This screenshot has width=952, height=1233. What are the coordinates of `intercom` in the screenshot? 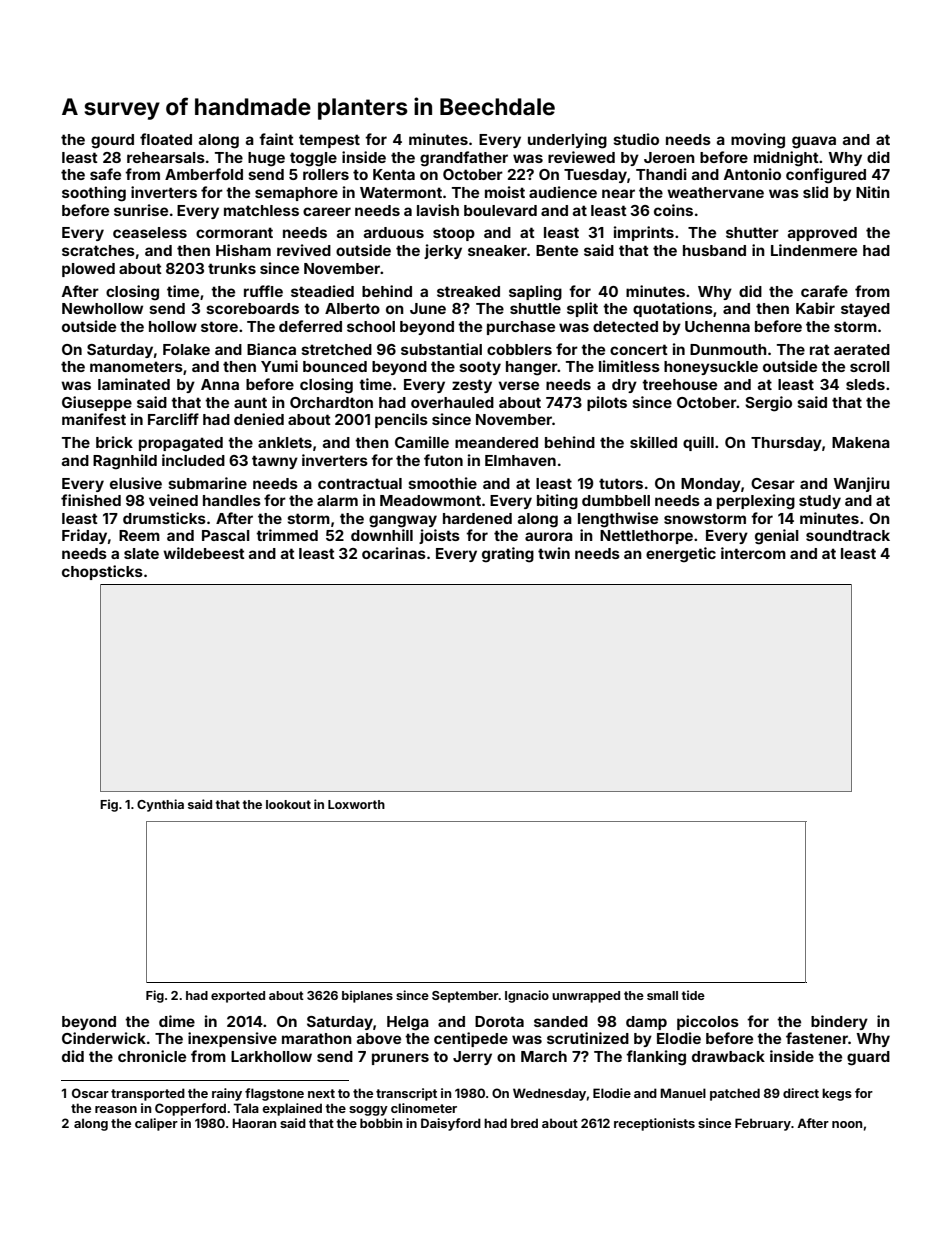 It's located at (753, 553).
